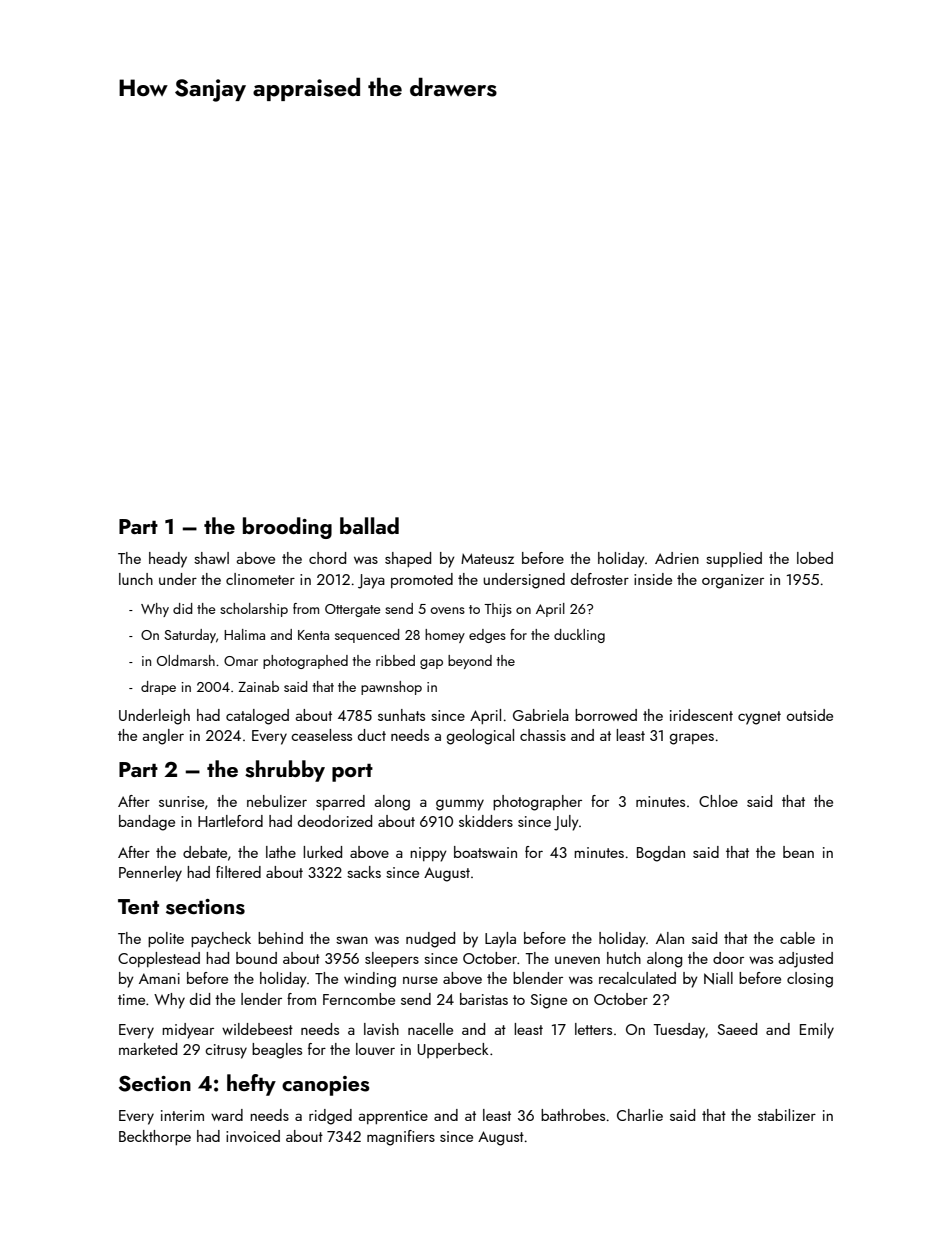  What do you see at coordinates (428, 854) in the screenshot?
I see `nippy` at bounding box center [428, 854].
